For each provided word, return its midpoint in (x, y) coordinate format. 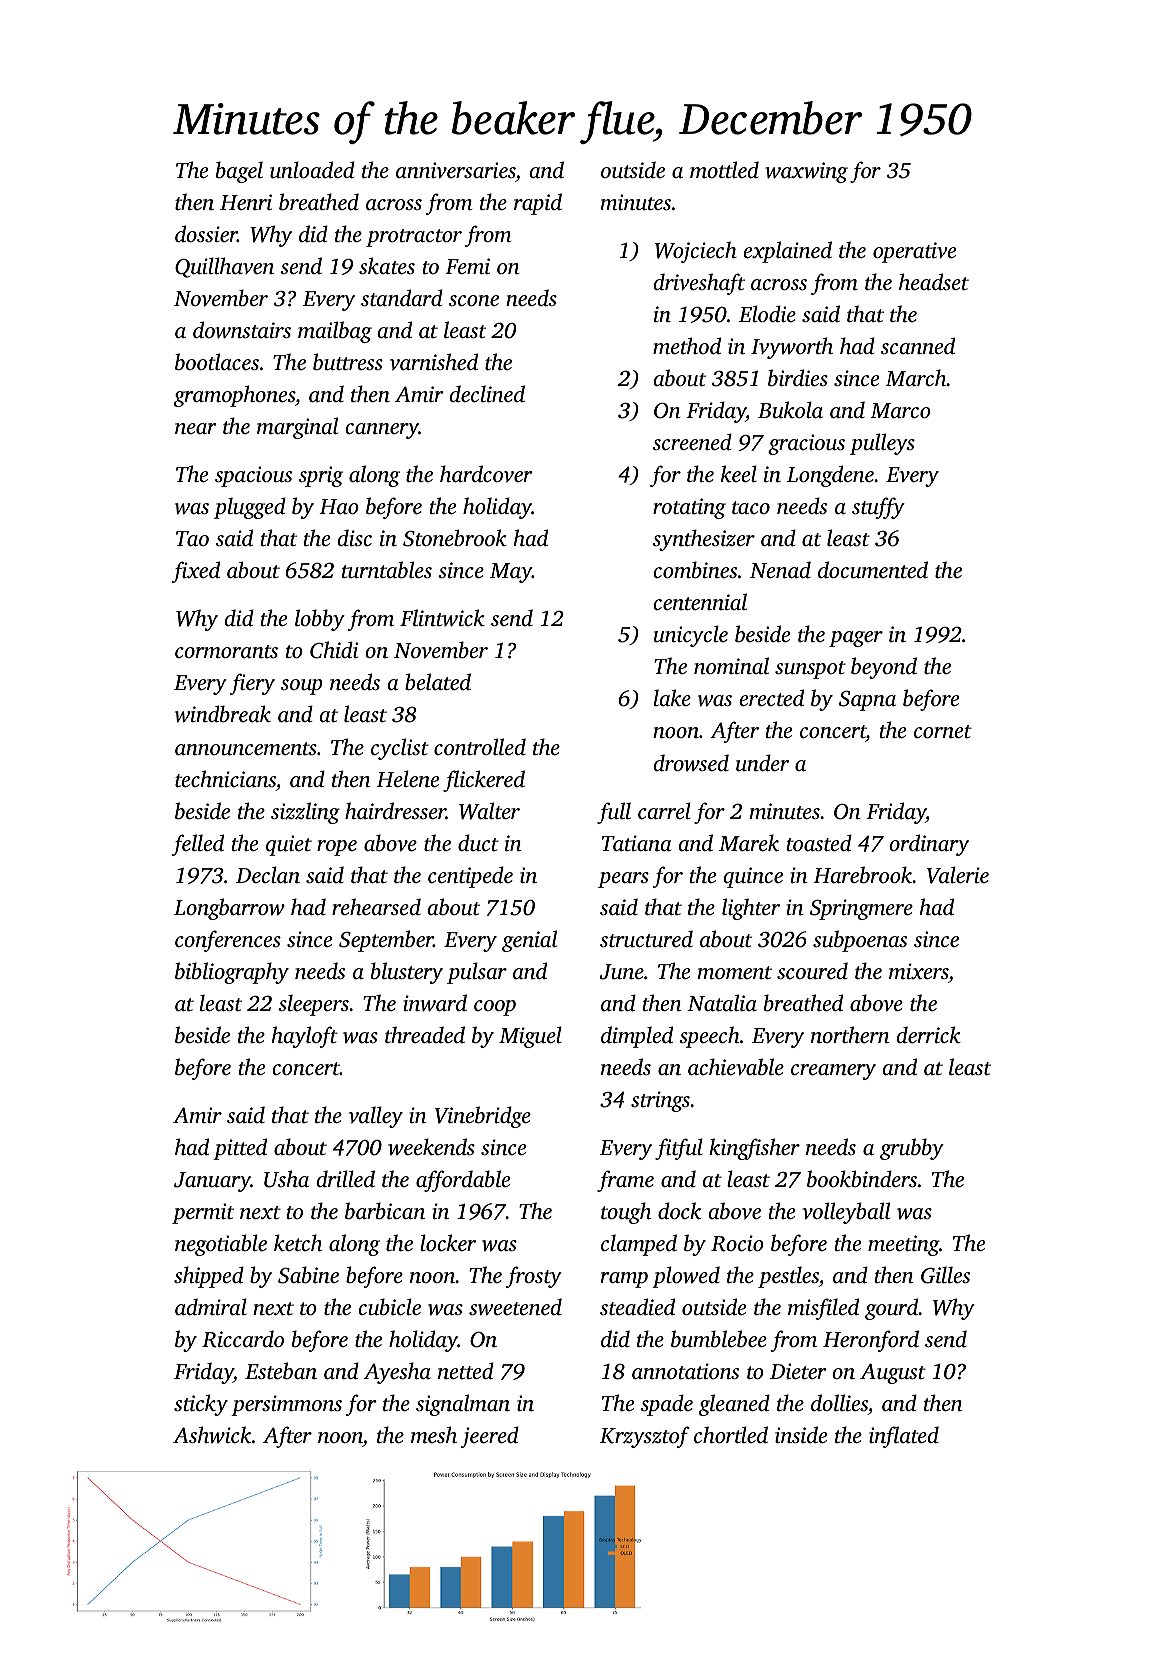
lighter (751, 909)
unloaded (312, 169)
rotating (689, 508)
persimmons (286, 1405)
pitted (240, 1149)
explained (787, 252)
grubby (912, 1149)
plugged (250, 508)
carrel (664, 810)
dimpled (637, 1037)
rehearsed (376, 906)
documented (873, 569)
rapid (538, 204)
